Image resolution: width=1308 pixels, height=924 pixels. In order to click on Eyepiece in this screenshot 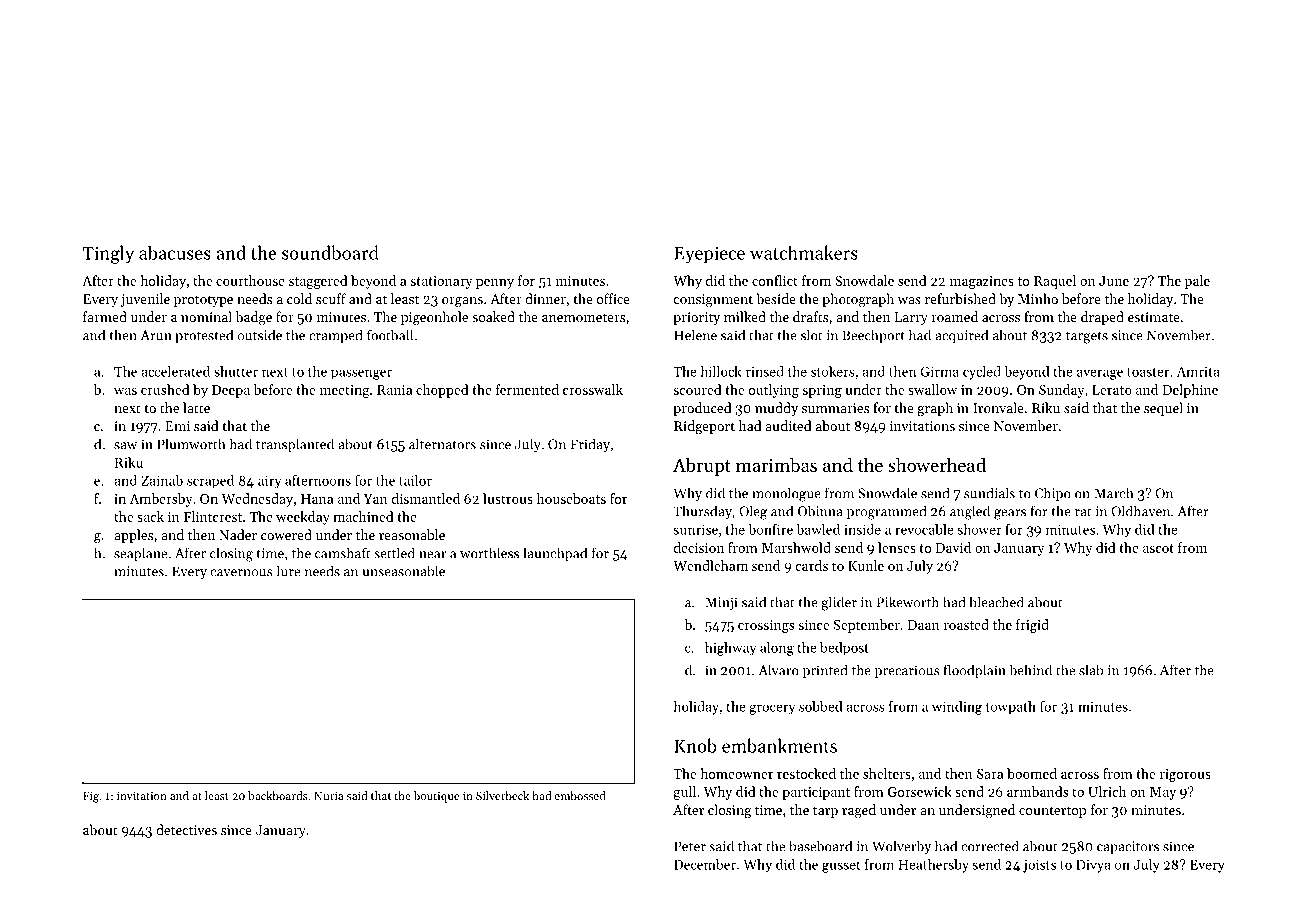, I will do `click(709, 255)`.
